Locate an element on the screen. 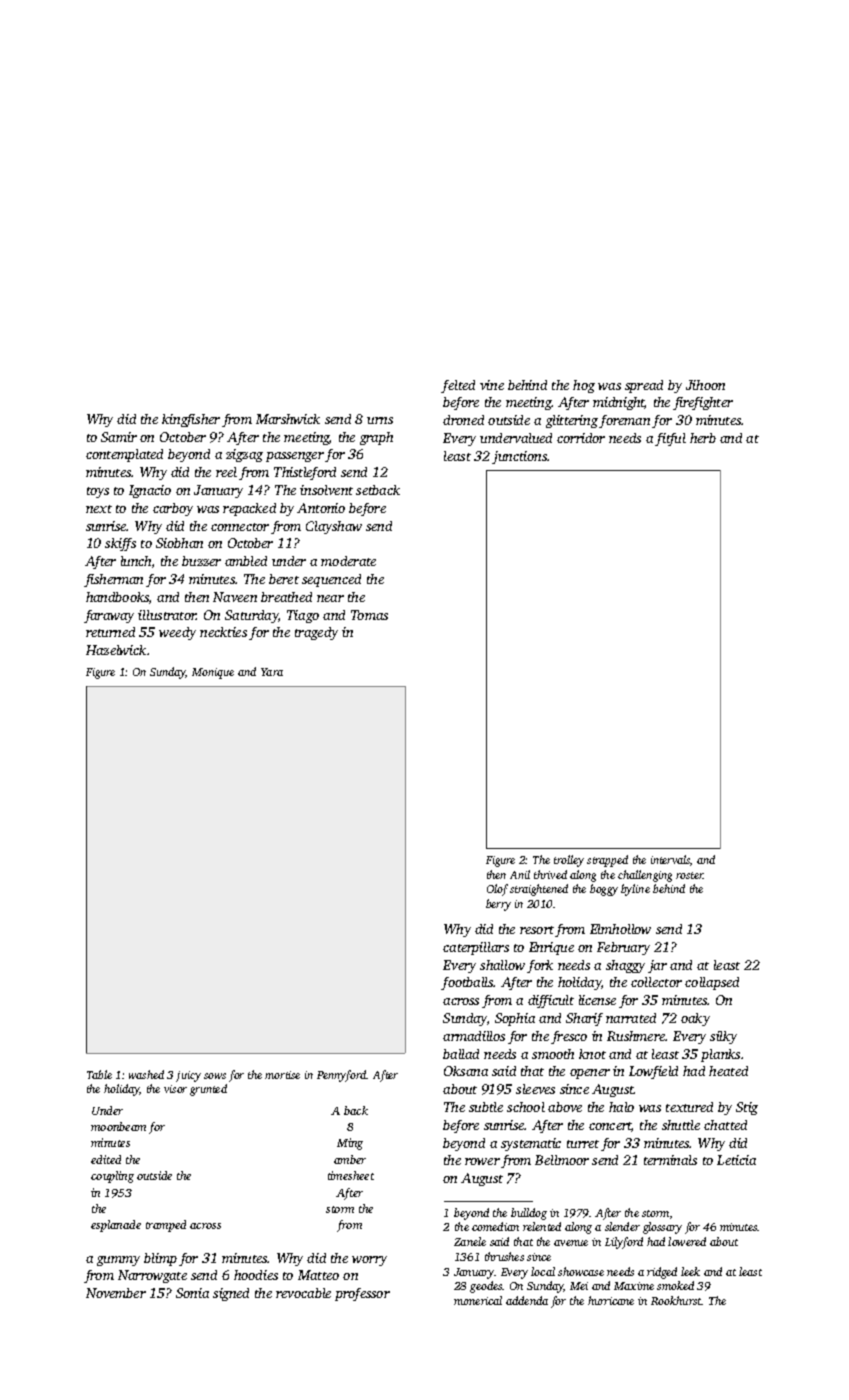  signed is located at coordinates (231, 1294).
